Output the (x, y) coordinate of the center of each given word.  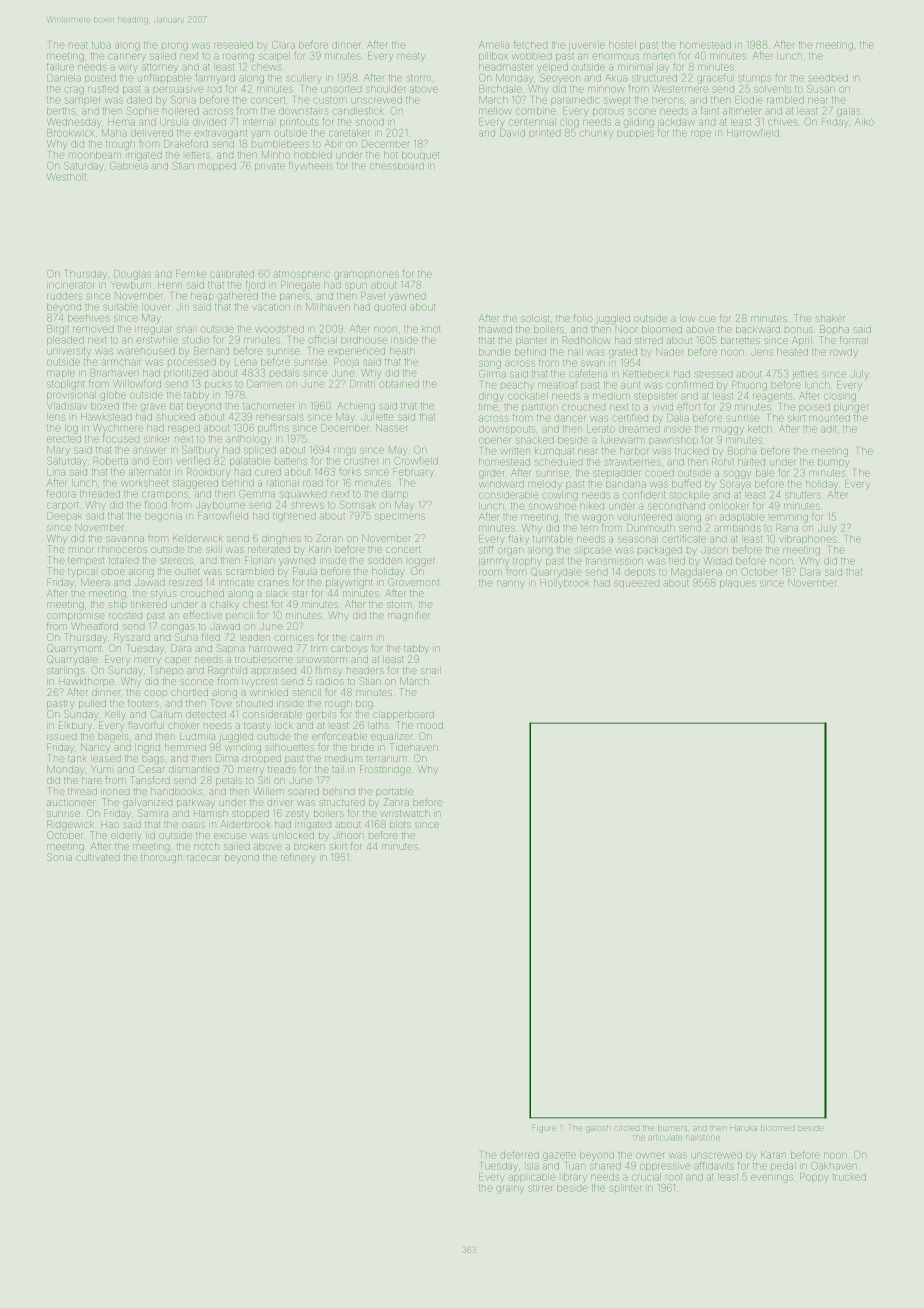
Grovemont (413, 582)
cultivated (97, 858)
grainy (510, 1190)
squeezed (637, 584)
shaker (830, 319)
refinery (298, 858)
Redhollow (586, 340)
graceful (714, 78)
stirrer (540, 1188)
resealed (233, 46)
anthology (248, 440)
